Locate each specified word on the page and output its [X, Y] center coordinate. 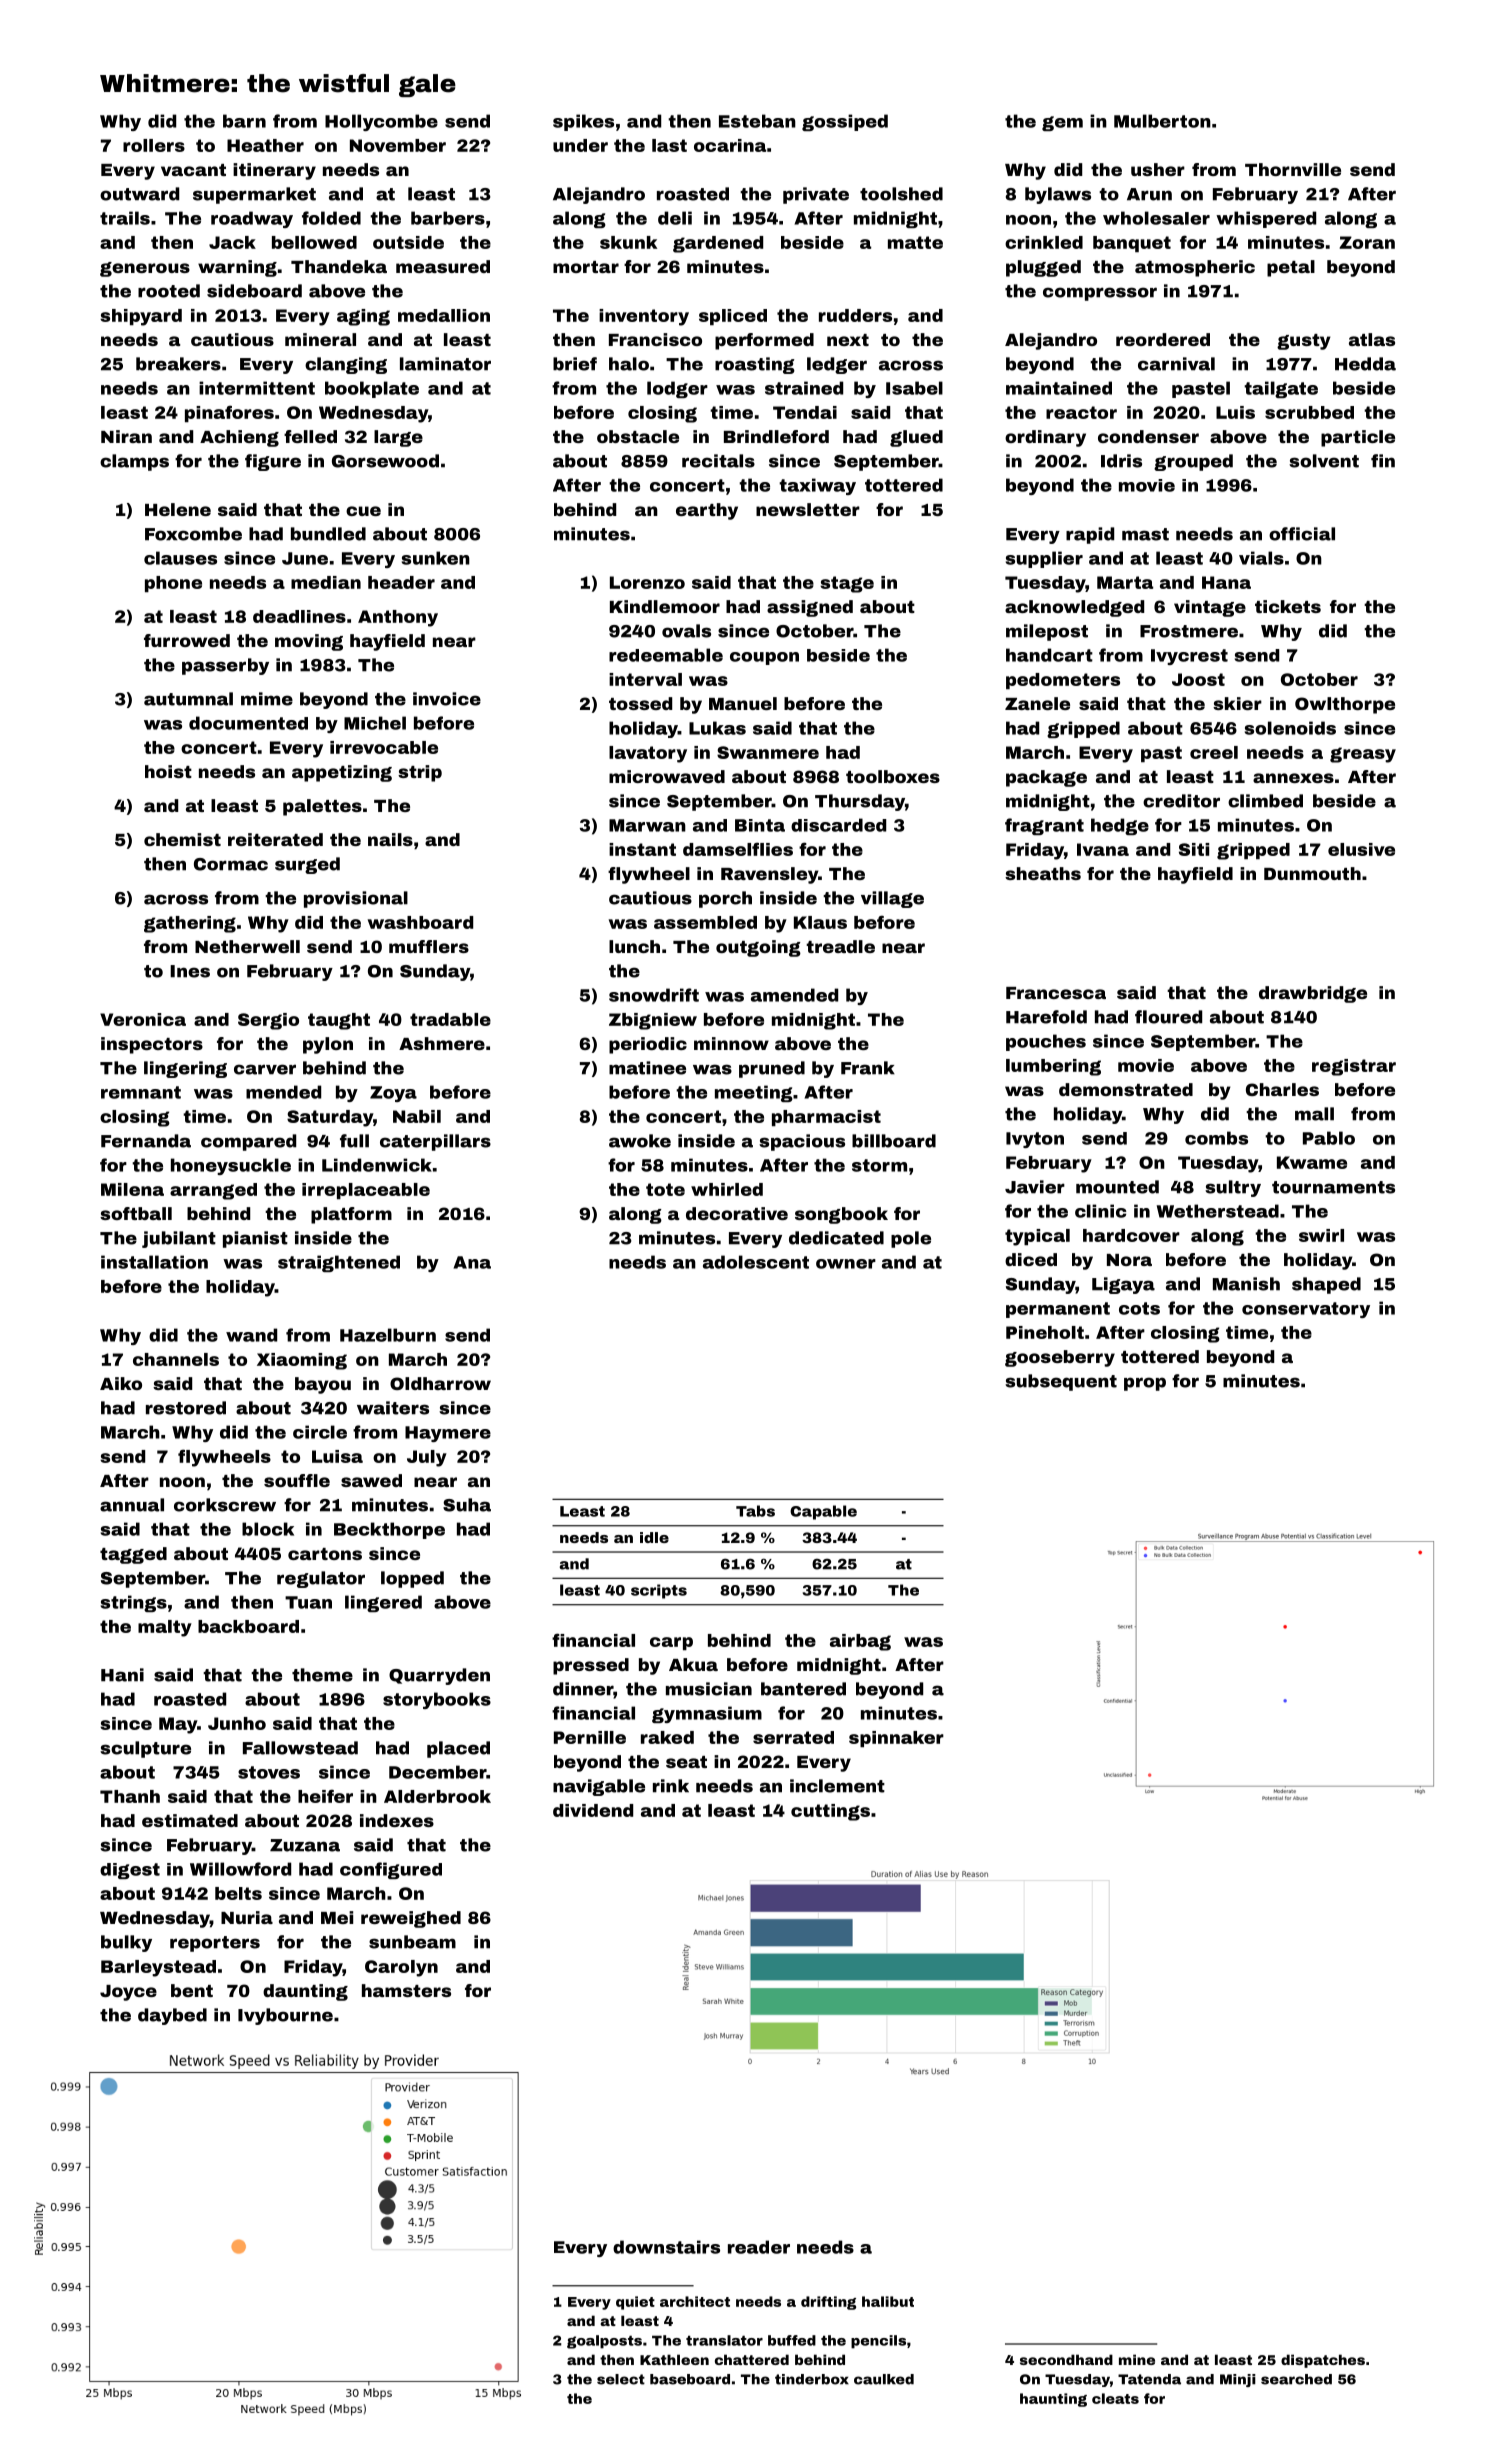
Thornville [1293, 169]
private [816, 195]
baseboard [690, 2379]
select [621, 2379]
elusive [1361, 849]
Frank [868, 1068]
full [354, 1141]
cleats [1115, 2398]
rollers [154, 145]
